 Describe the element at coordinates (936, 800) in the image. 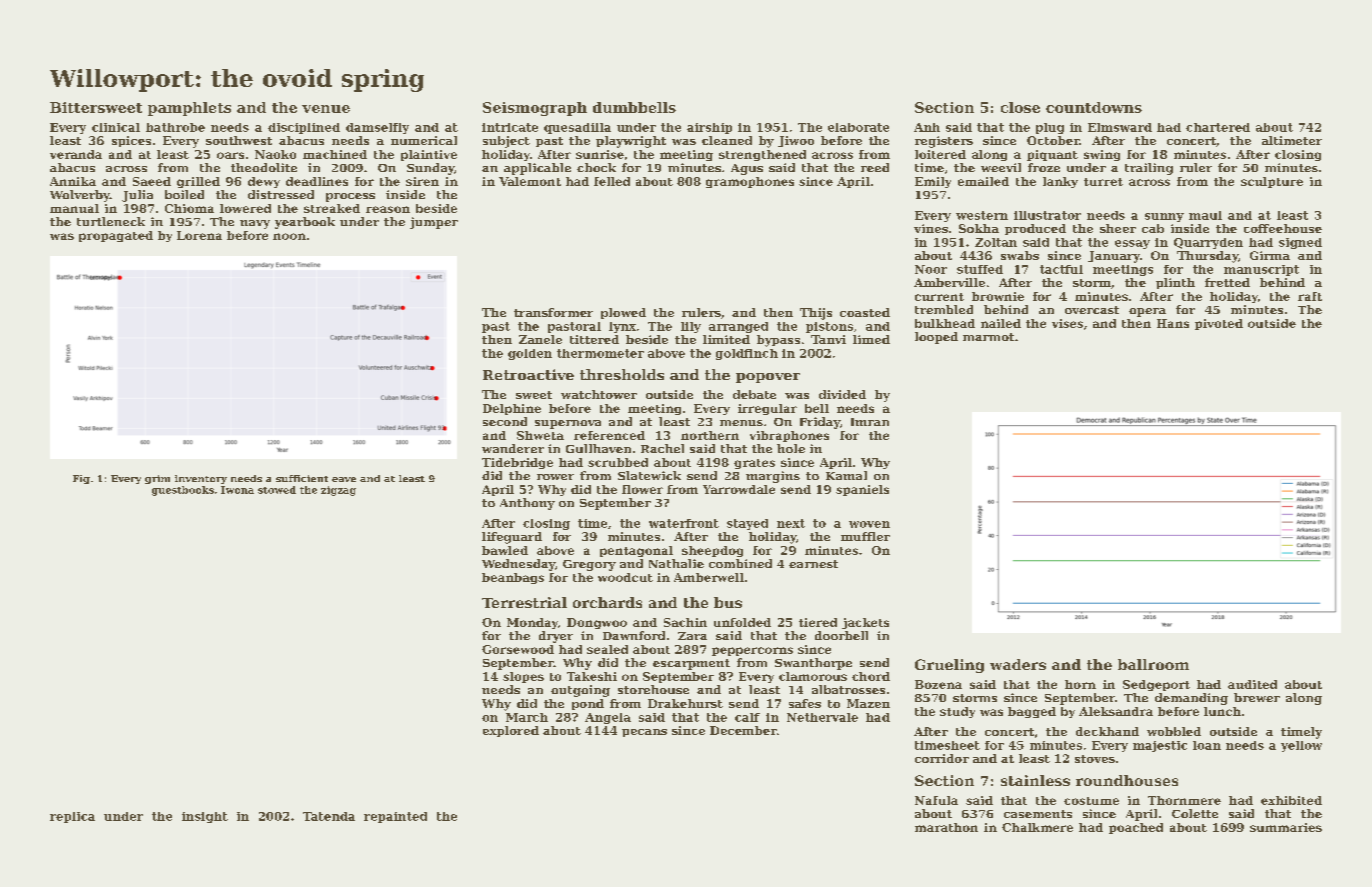

I see `Nafula` at that location.
